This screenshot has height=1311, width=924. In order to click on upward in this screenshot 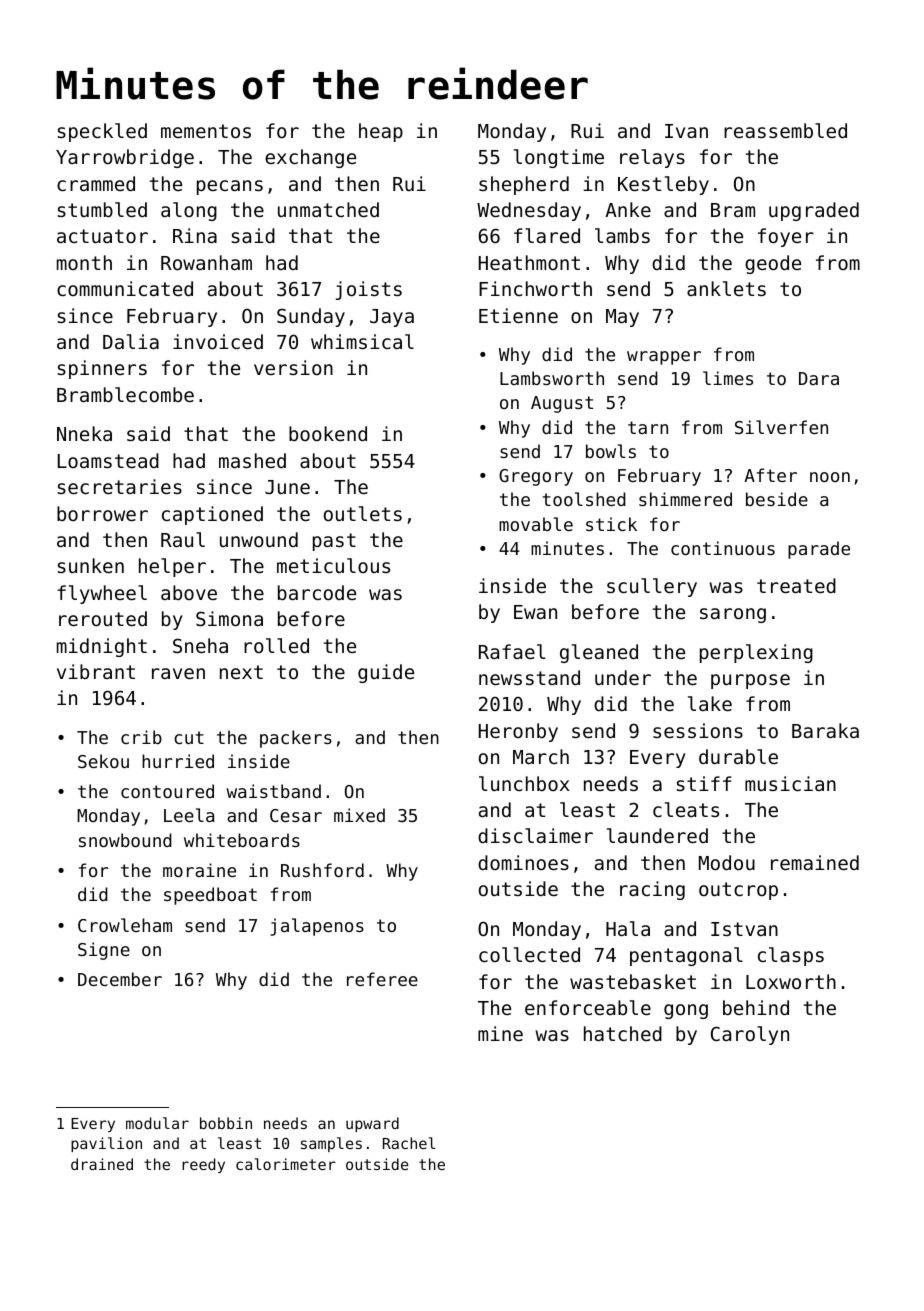, I will do `click(372, 1124)`.
